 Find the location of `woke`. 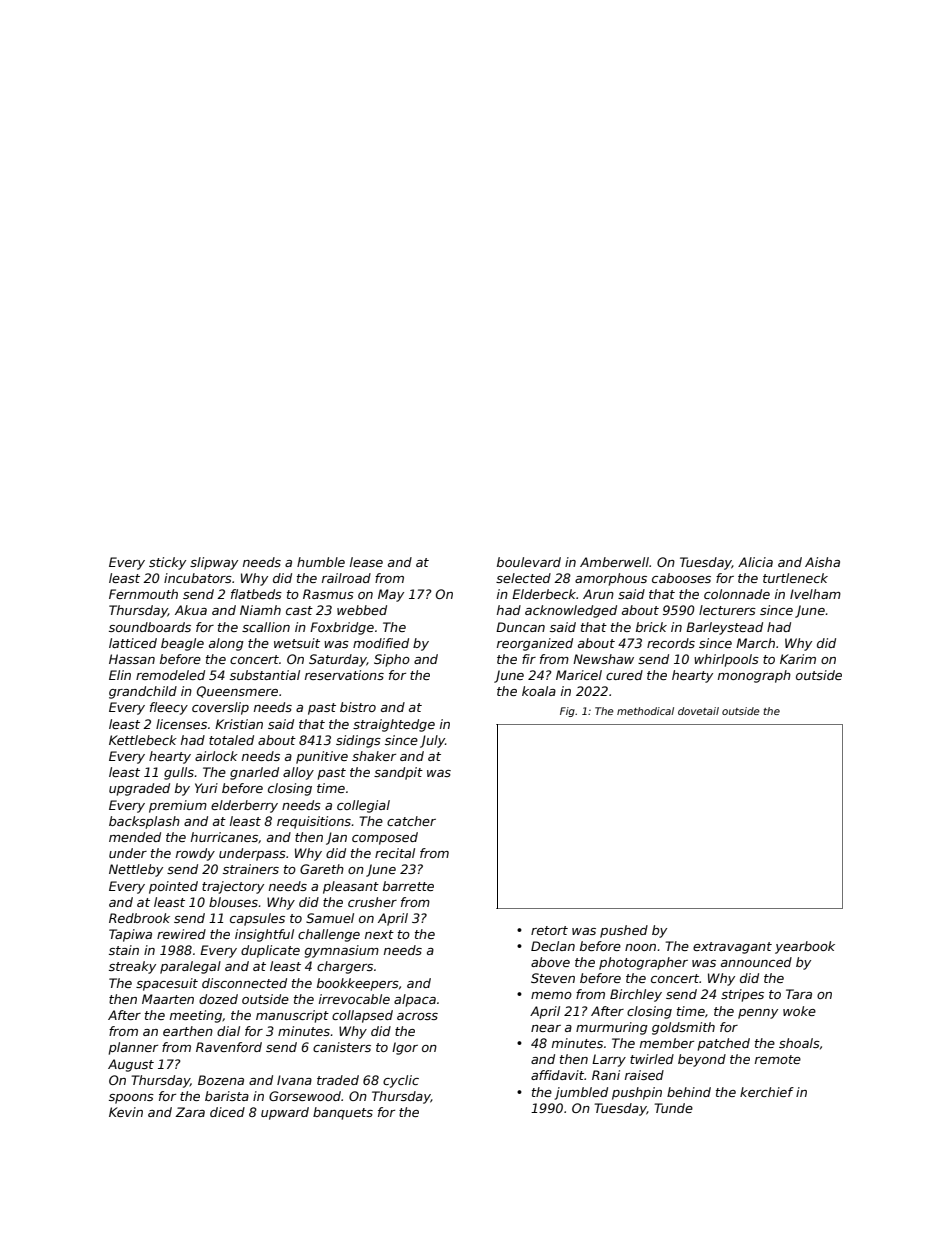

woke is located at coordinates (799, 1011).
